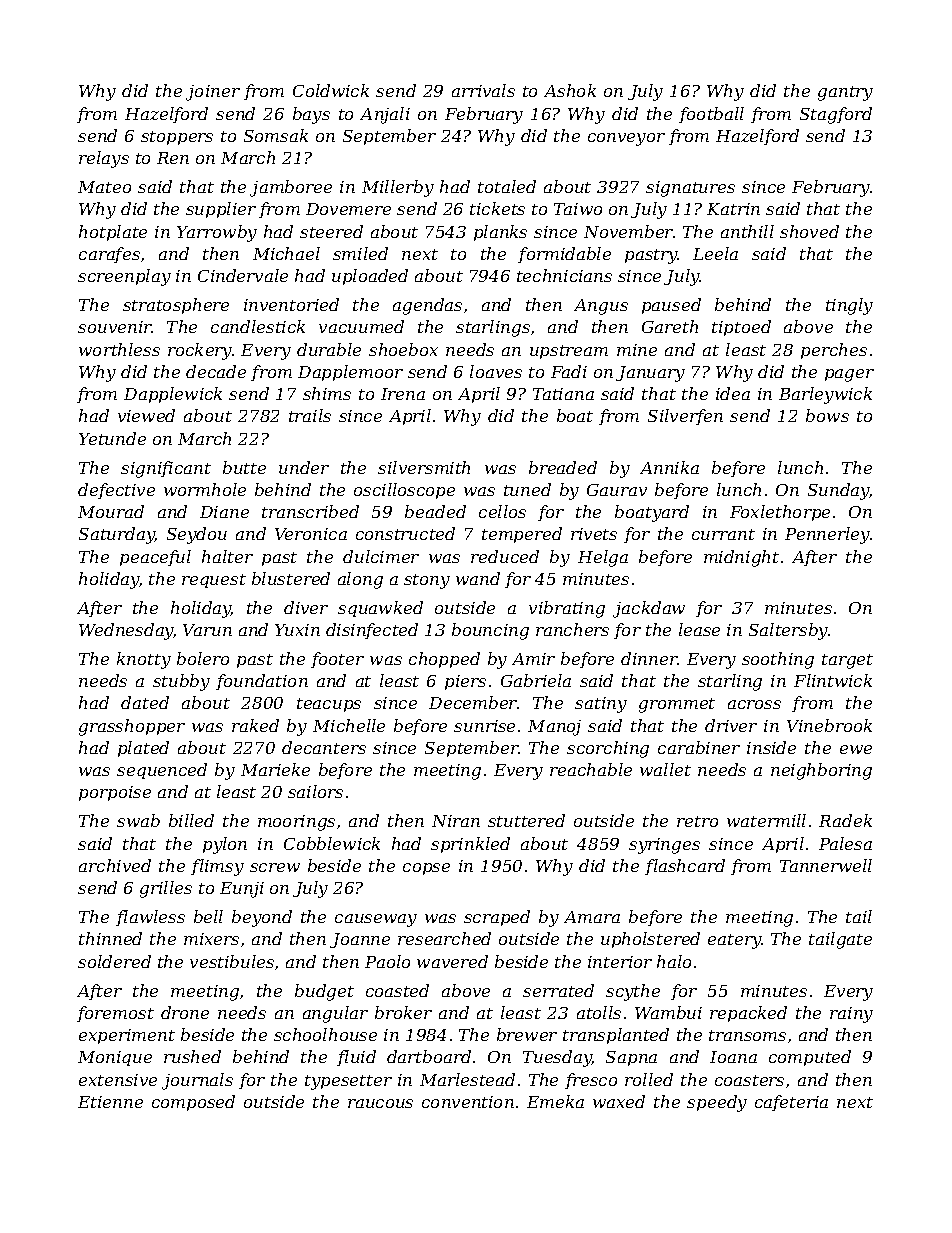  I want to click on Vinebrook, so click(829, 725).
